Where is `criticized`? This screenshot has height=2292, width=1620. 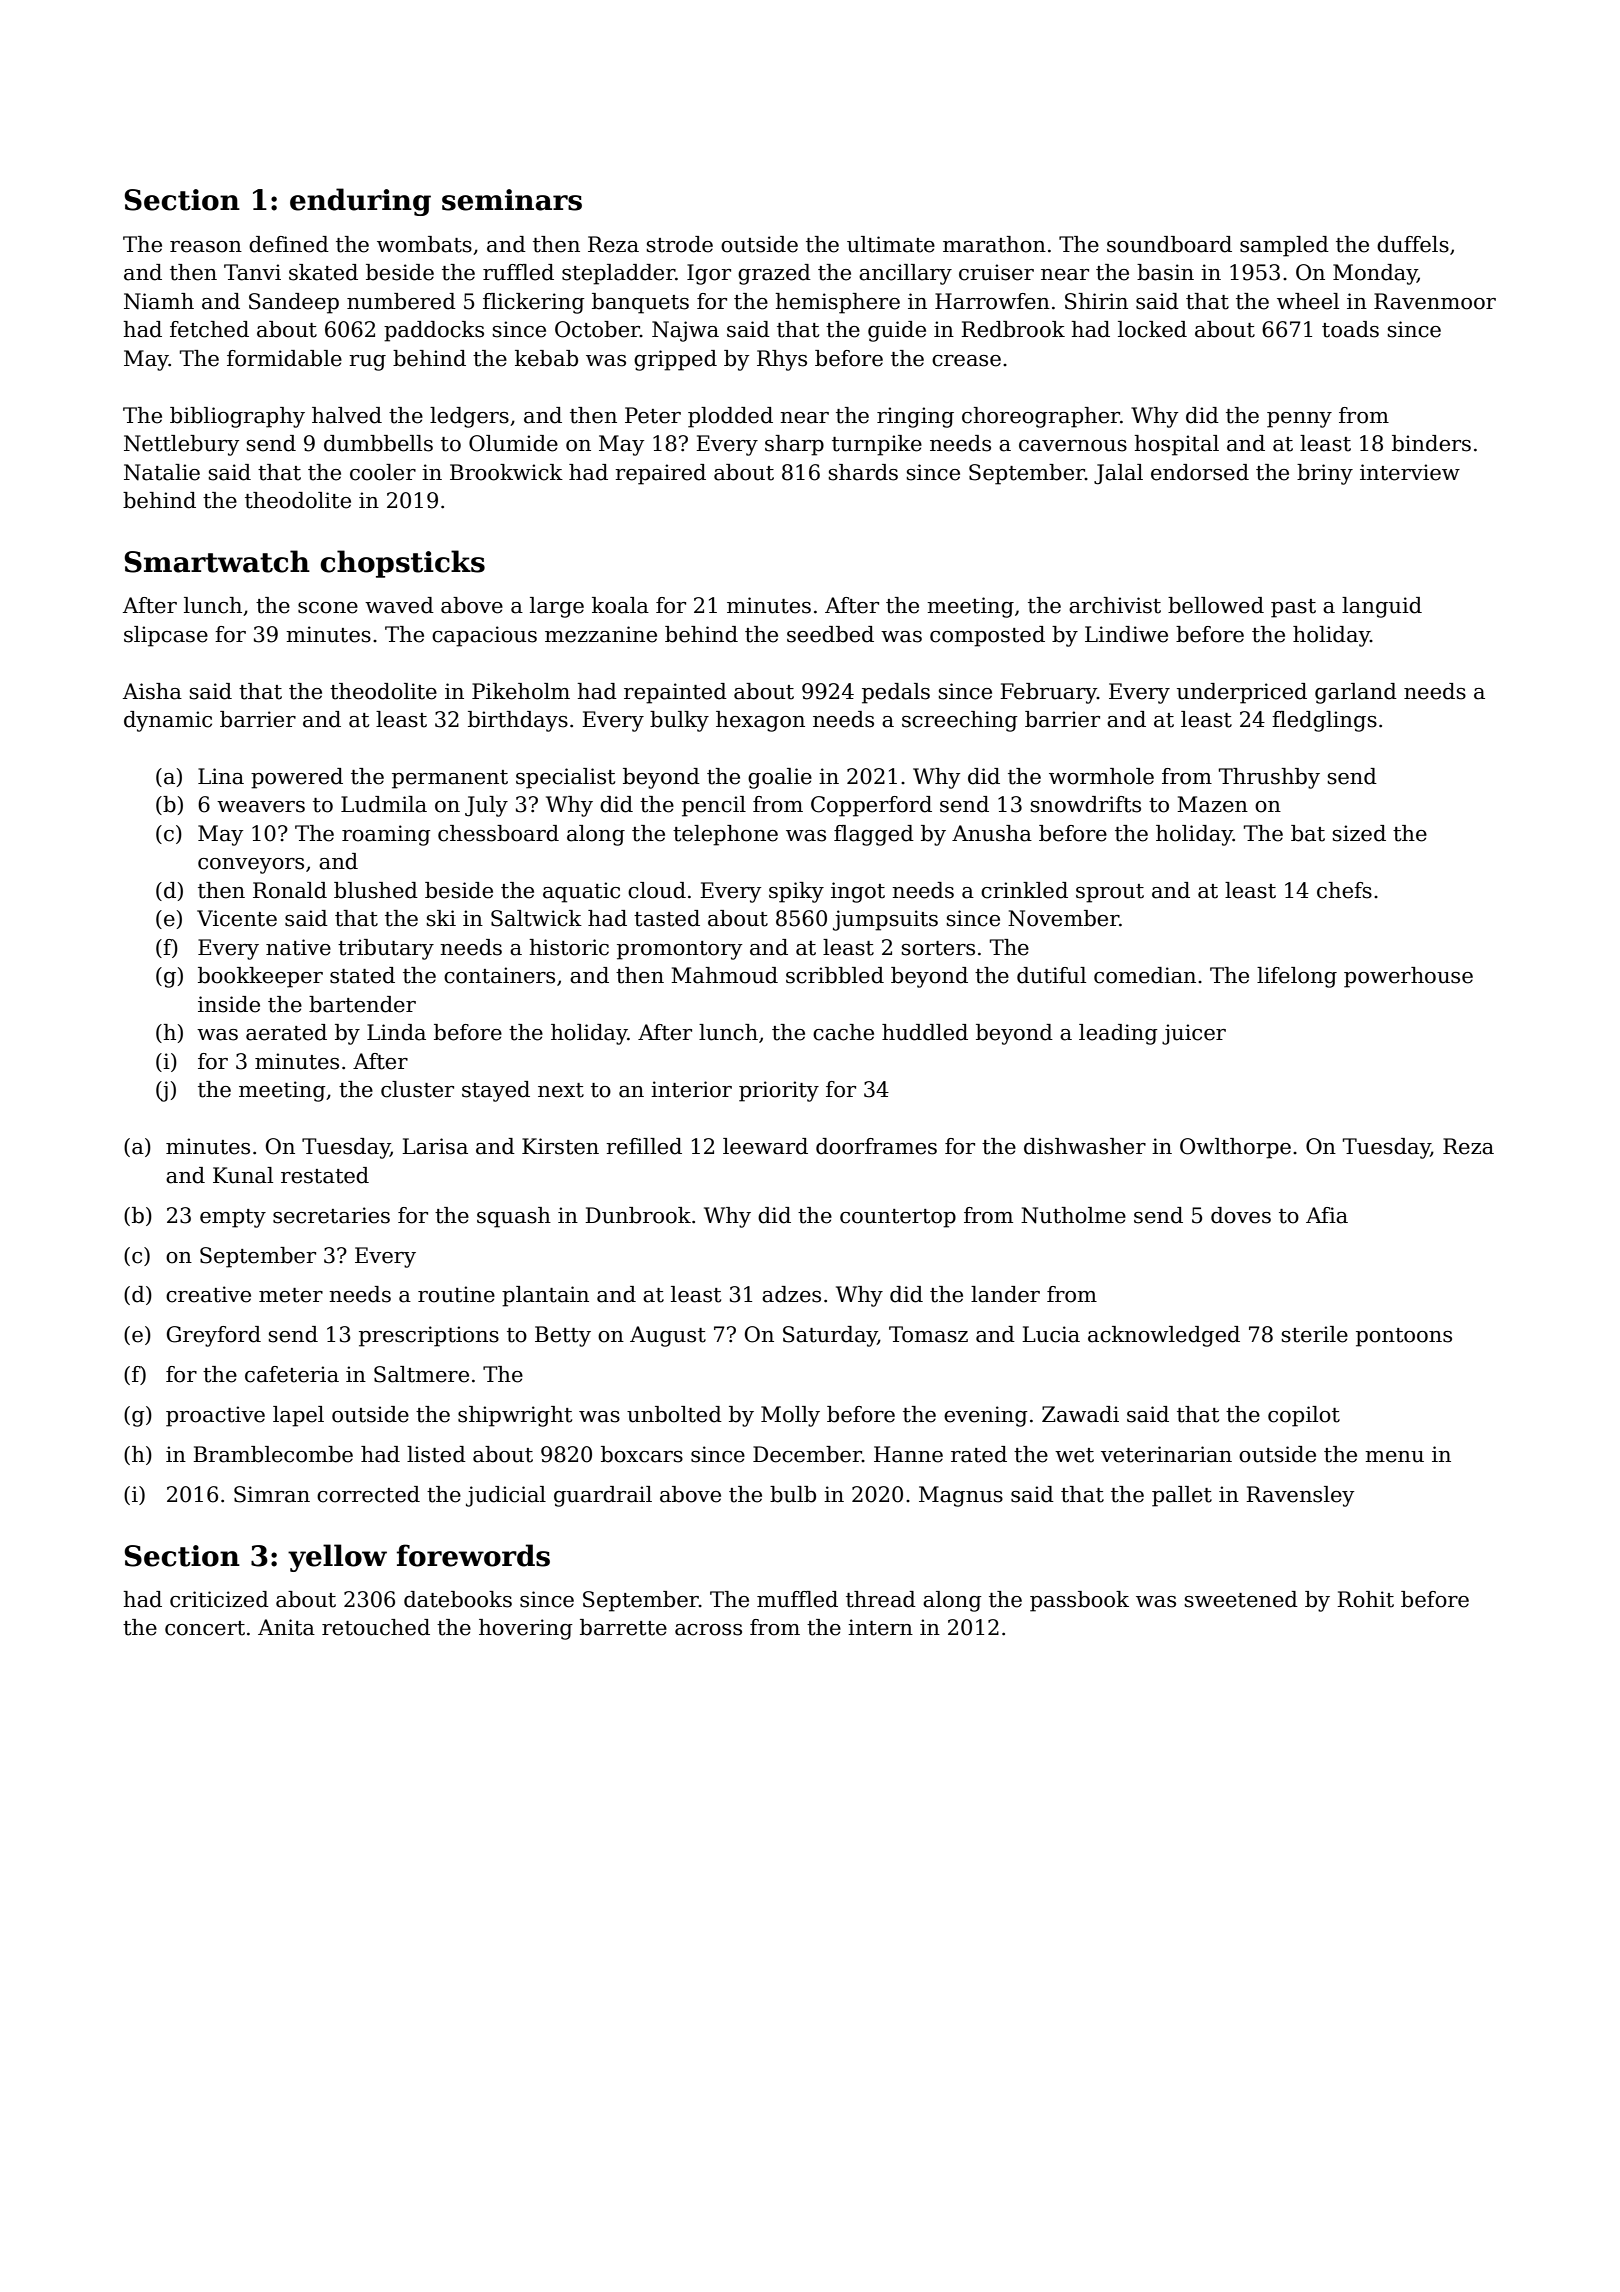 criticized is located at coordinates (219, 1599).
